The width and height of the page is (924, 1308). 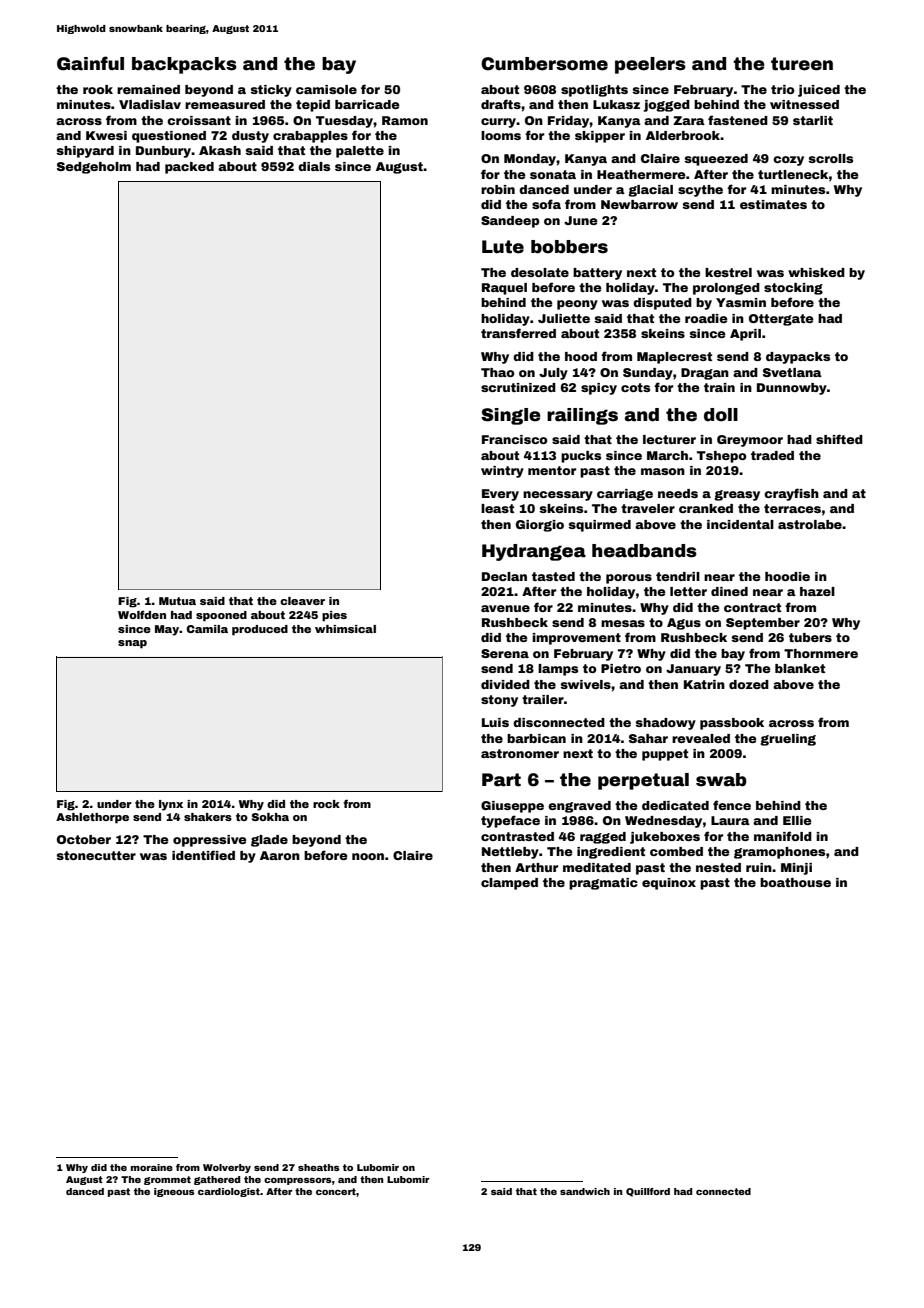 What do you see at coordinates (498, 189) in the page?
I see `robin` at bounding box center [498, 189].
